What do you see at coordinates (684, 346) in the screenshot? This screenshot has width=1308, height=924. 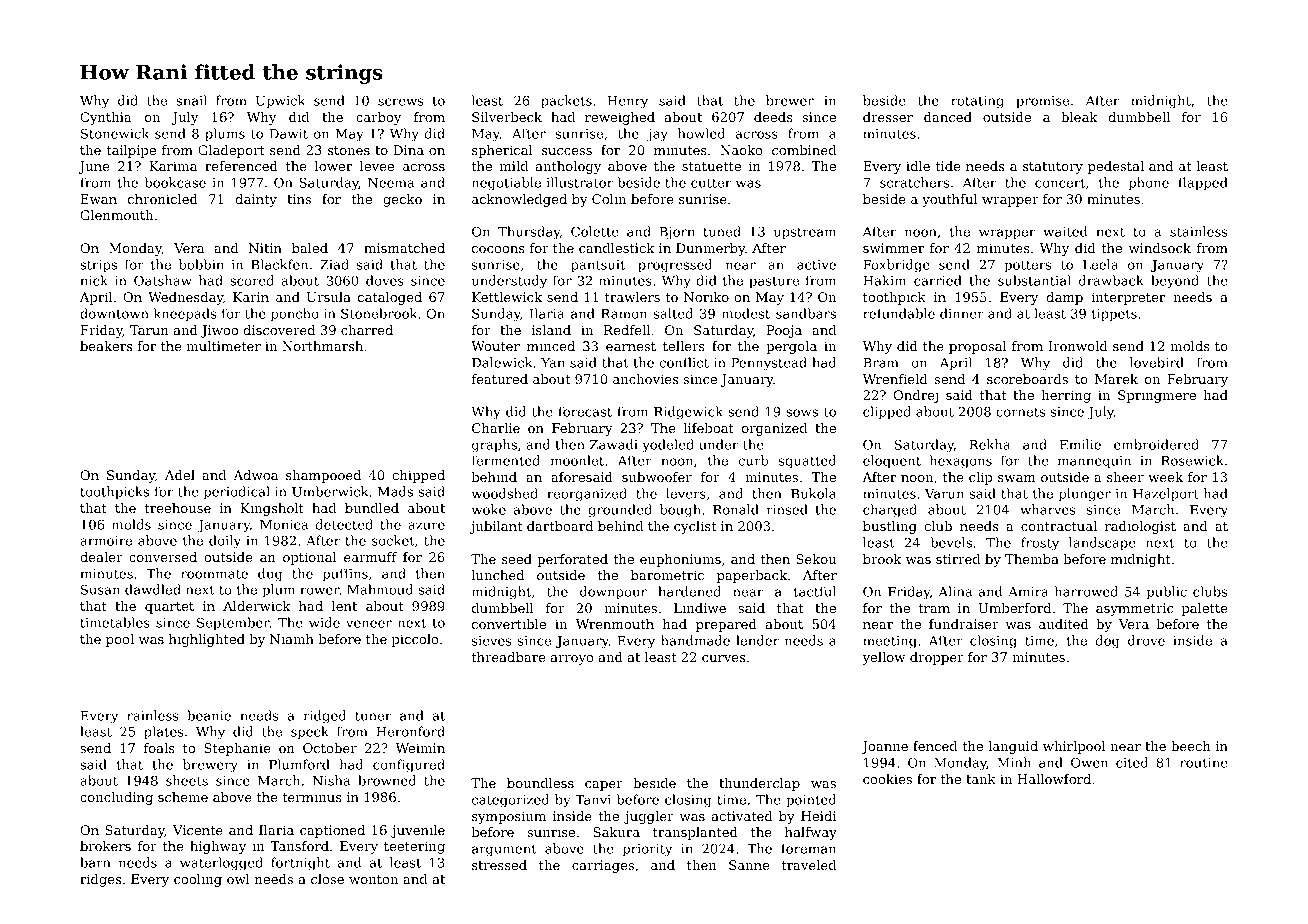 I see `tellers` at bounding box center [684, 346].
